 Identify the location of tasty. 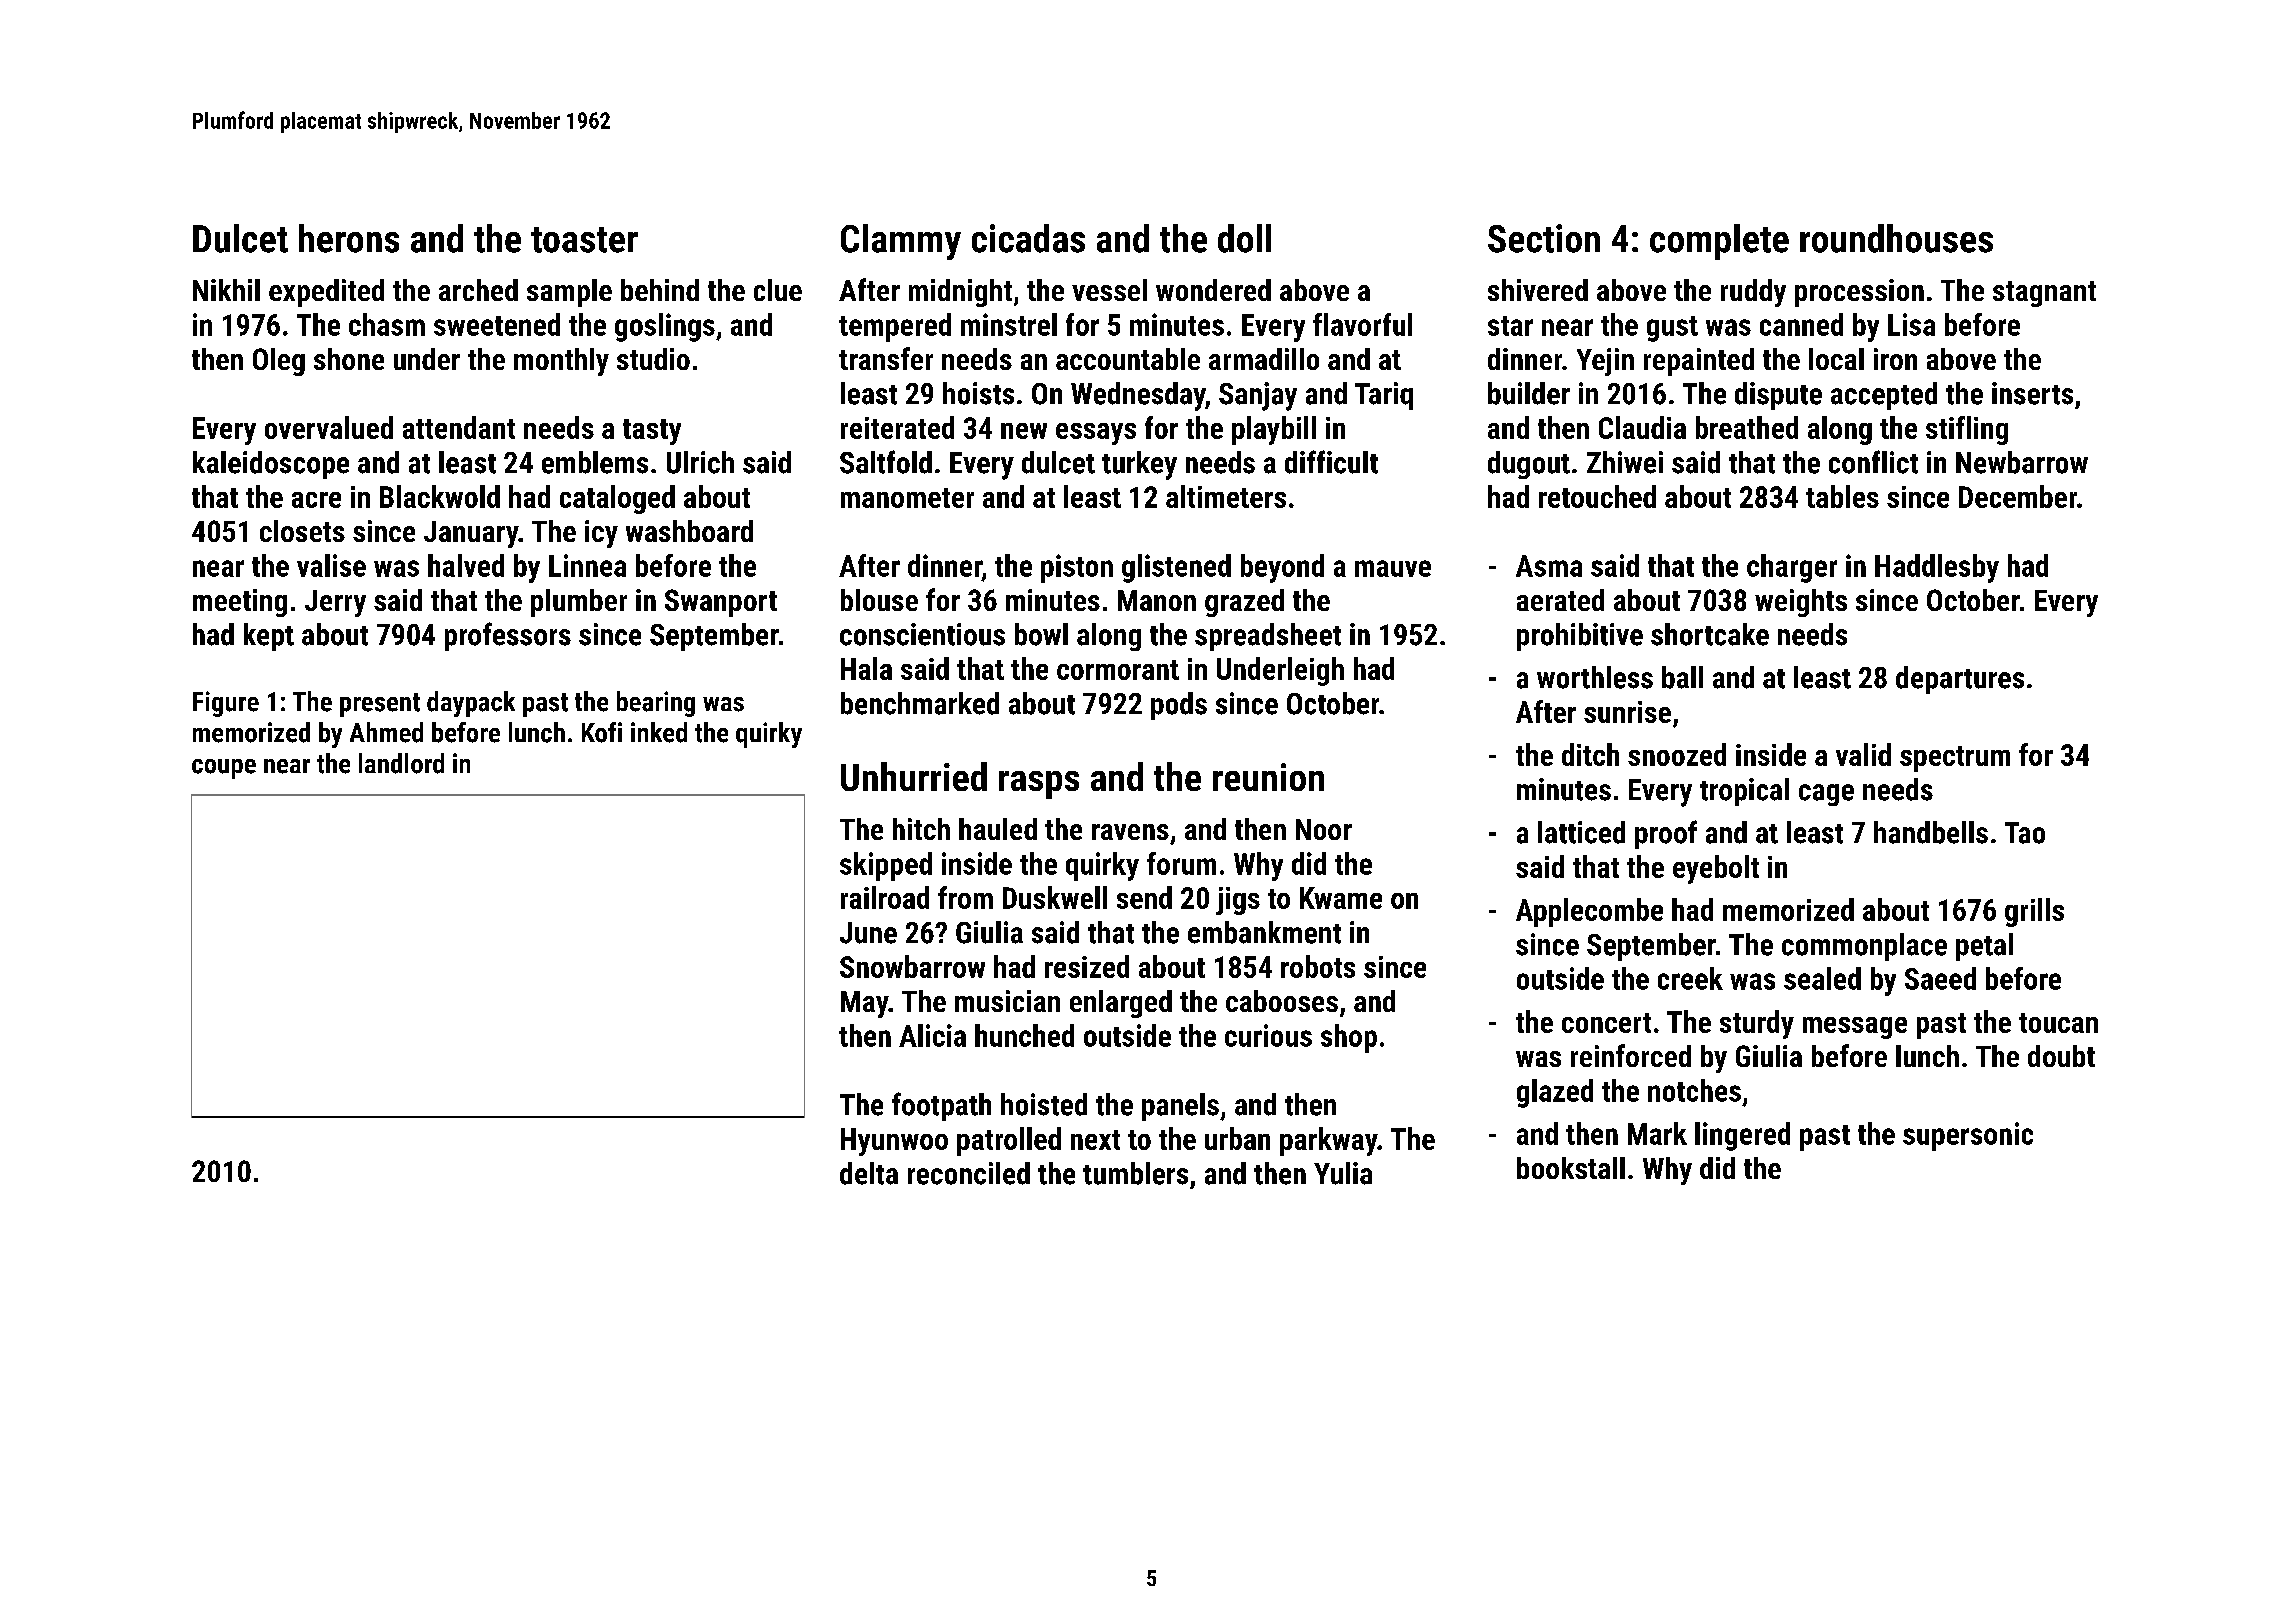
(652, 432).
